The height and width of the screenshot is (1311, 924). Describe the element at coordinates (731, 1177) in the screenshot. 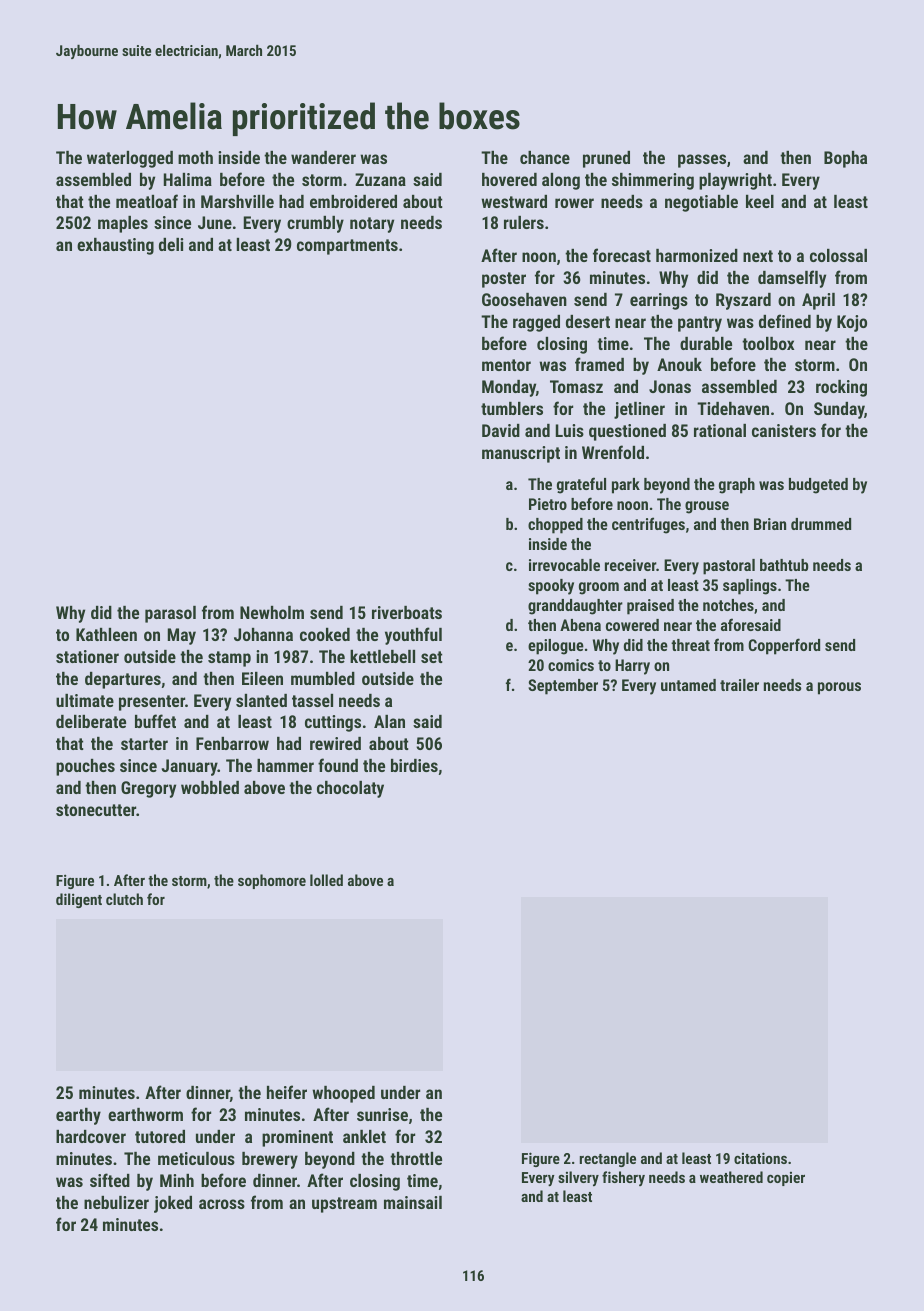

I see `weathered` at that location.
